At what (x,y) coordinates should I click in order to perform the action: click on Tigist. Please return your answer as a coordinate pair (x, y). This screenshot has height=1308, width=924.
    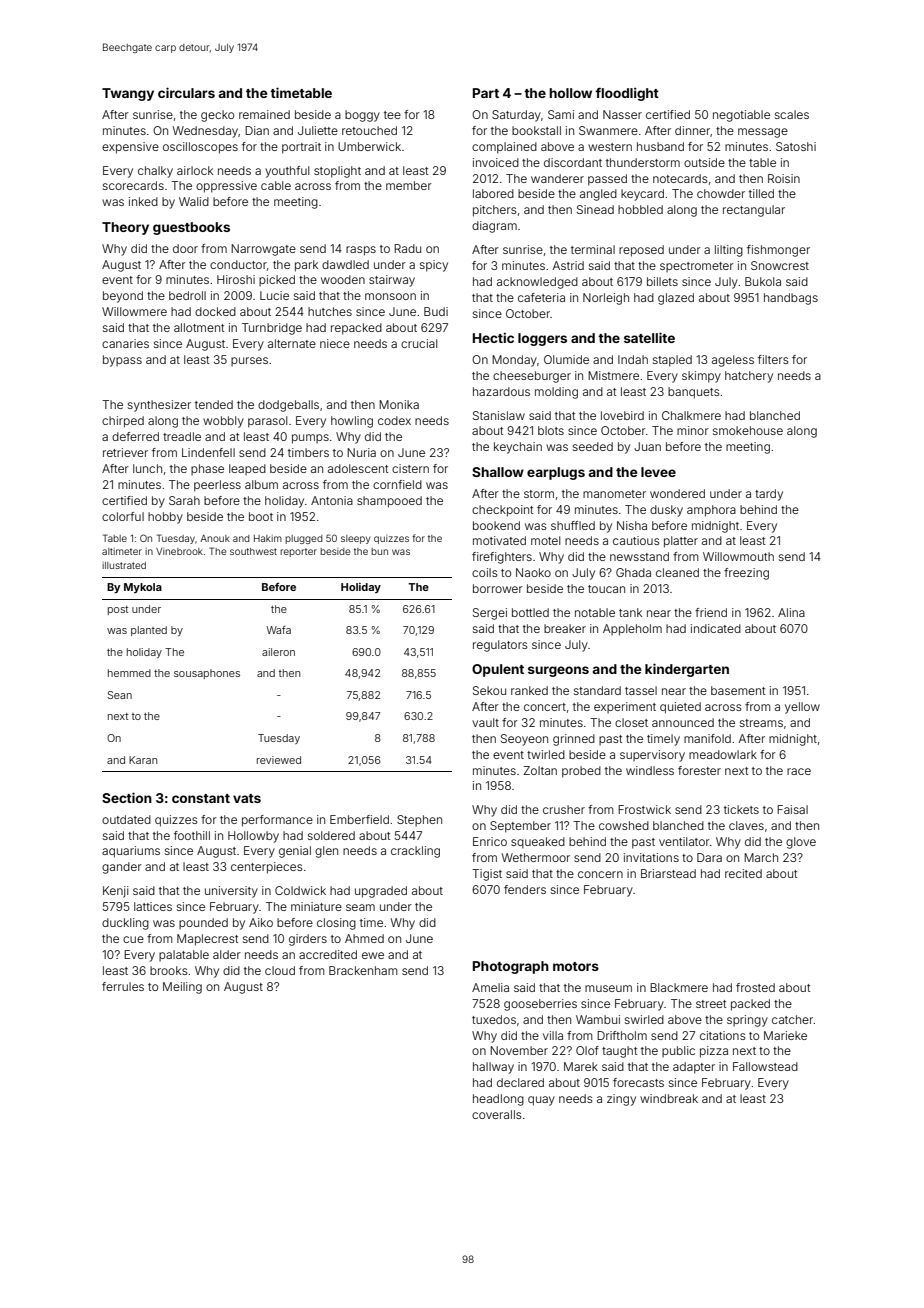
    Looking at the image, I should click on (487, 875).
